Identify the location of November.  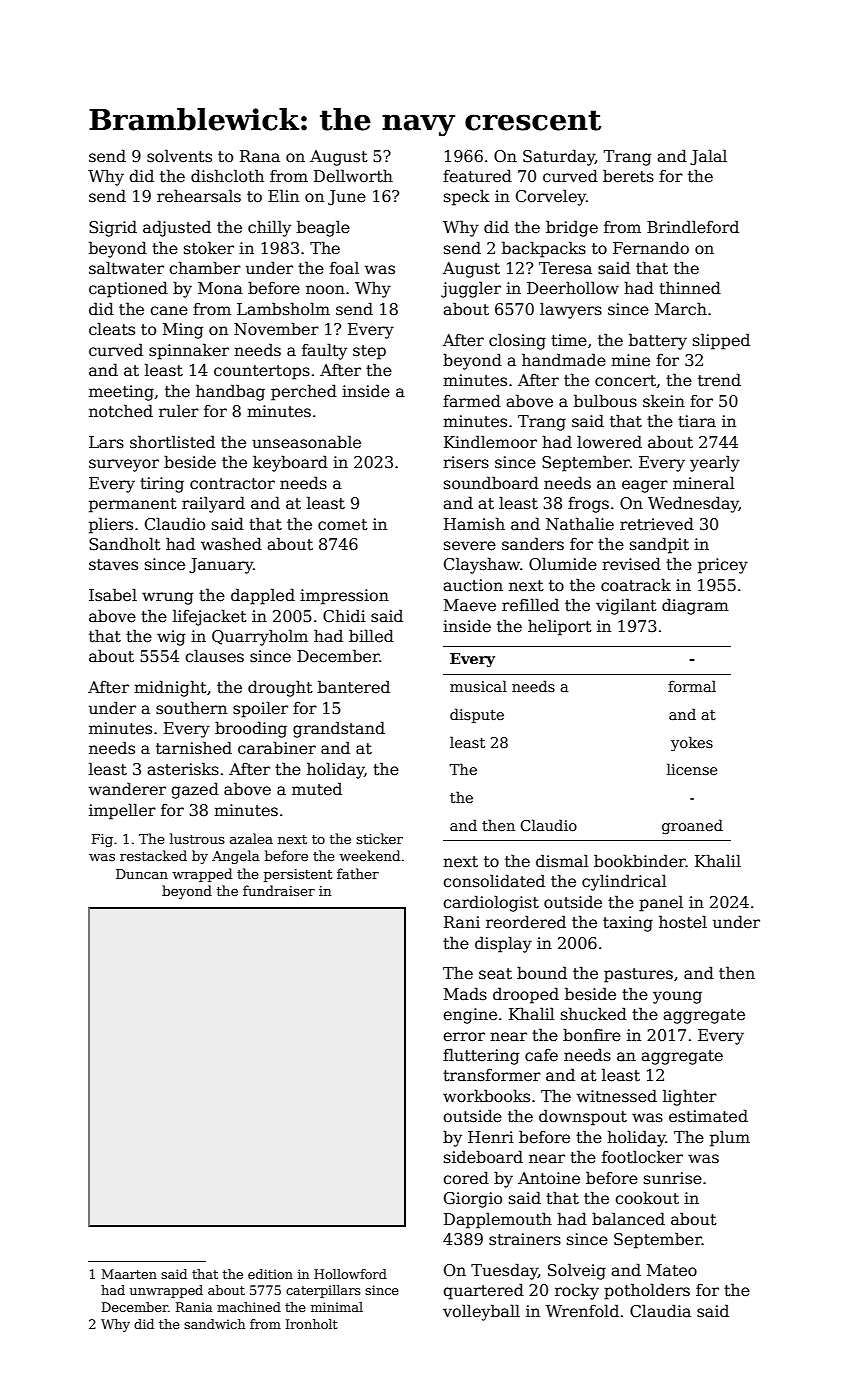
(276, 329).
